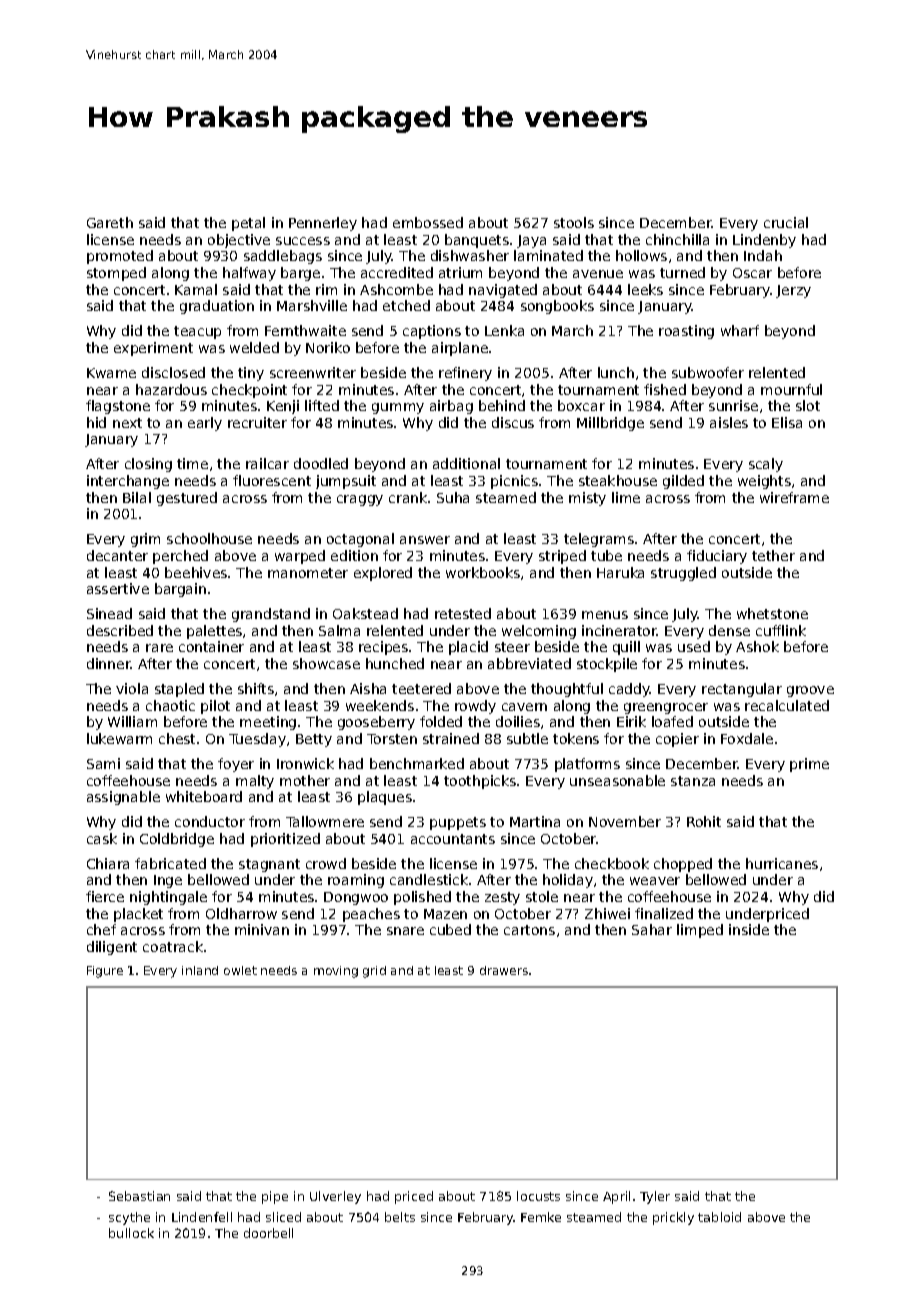 Image resolution: width=924 pixels, height=1308 pixels. What do you see at coordinates (105, 972) in the page?
I see `Figure` at bounding box center [105, 972].
